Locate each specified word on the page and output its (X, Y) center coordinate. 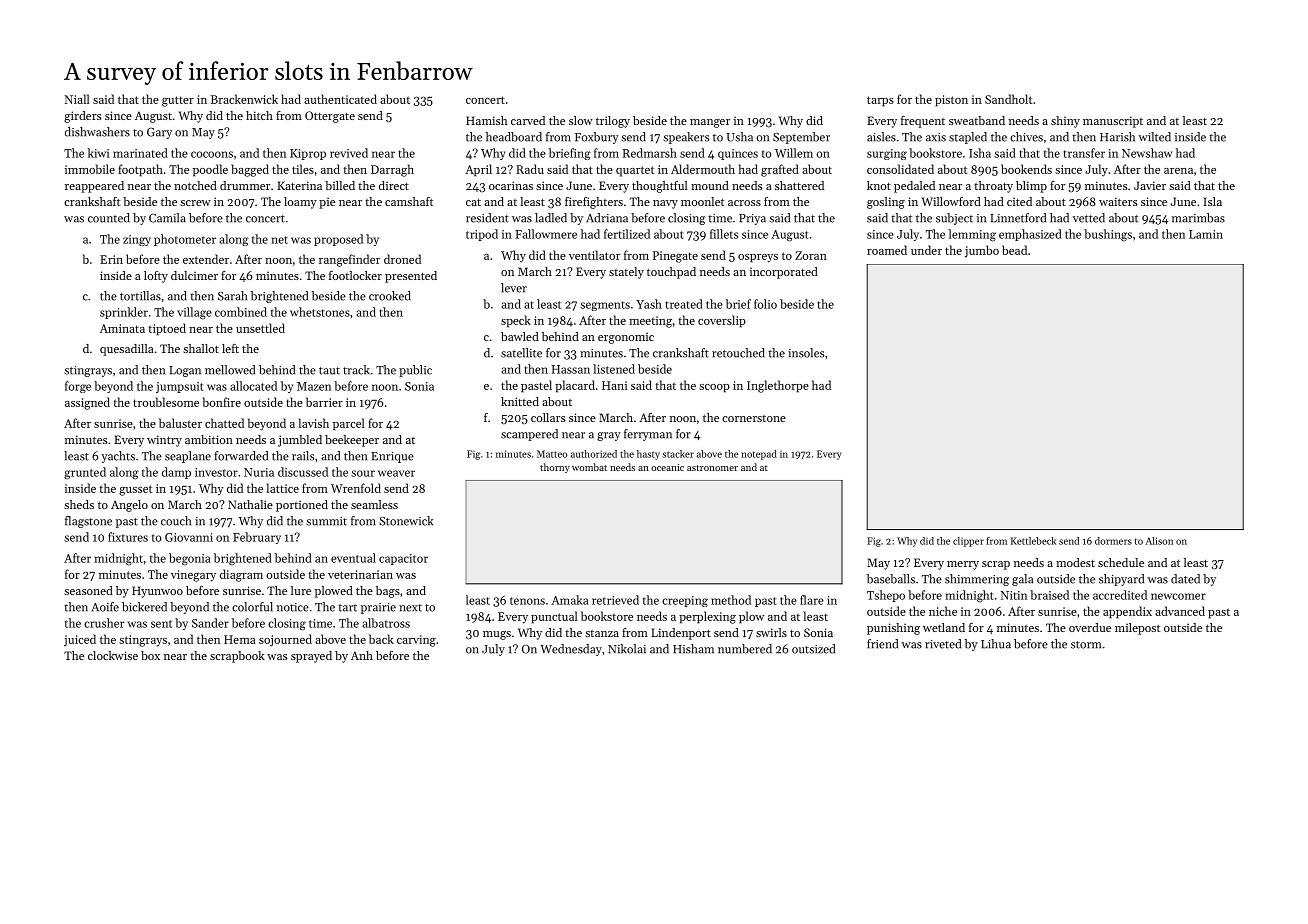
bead (1014, 250)
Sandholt (1008, 99)
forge (78, 387)
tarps (880, 101)
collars (548, 417)
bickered (144, 607)
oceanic (667, 467)
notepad (759, 455)
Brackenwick (244, 99)
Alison (1159, 541)
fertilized (627, 234)
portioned (302, 506)
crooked (390, 296)
